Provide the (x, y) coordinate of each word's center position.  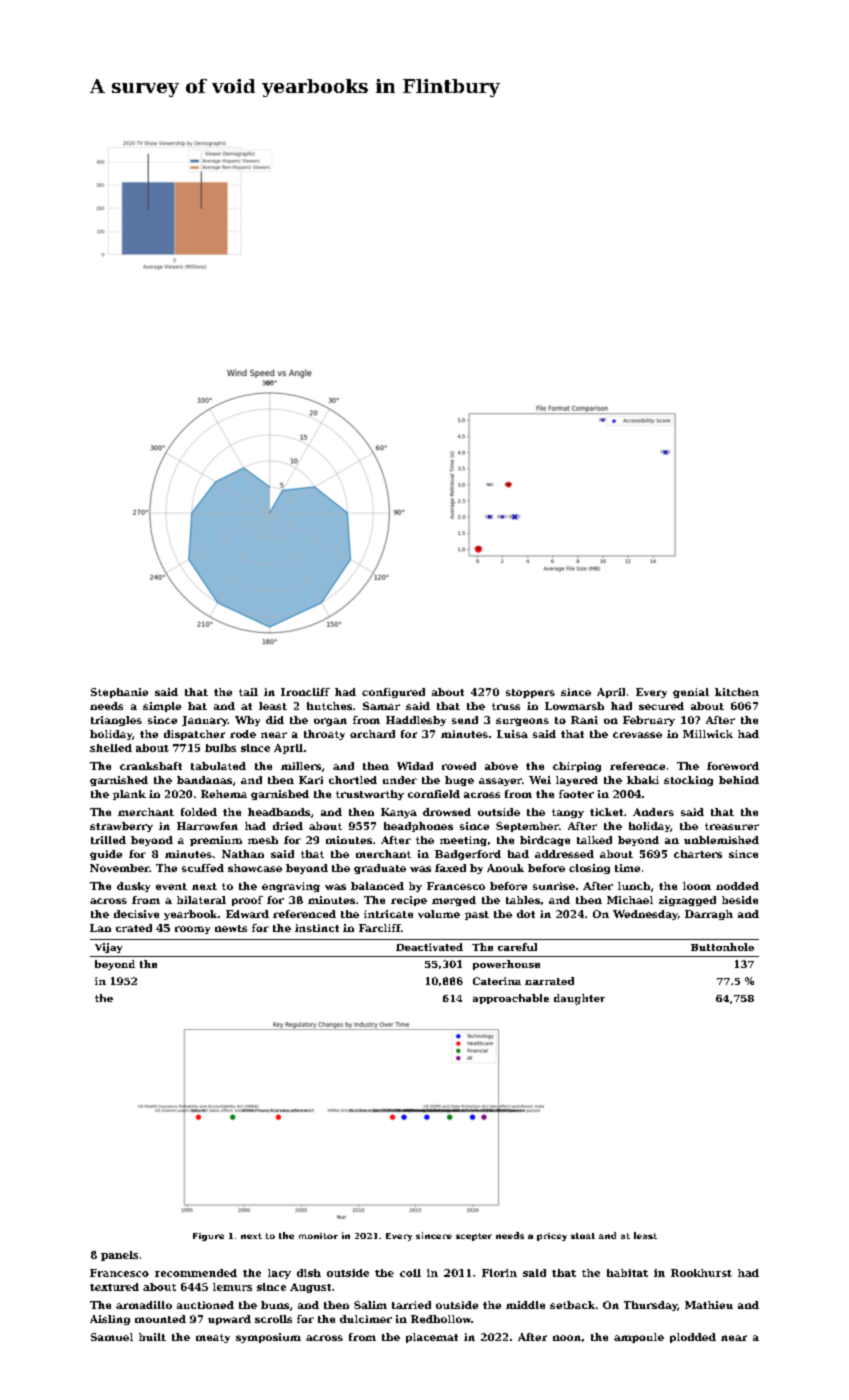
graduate (380, 869)
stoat (583, 1236)
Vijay (108, 948)
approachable (511, 999)
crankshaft (151, 766)
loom (697, 886)
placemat (432, 1338)
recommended (196, 1273)
